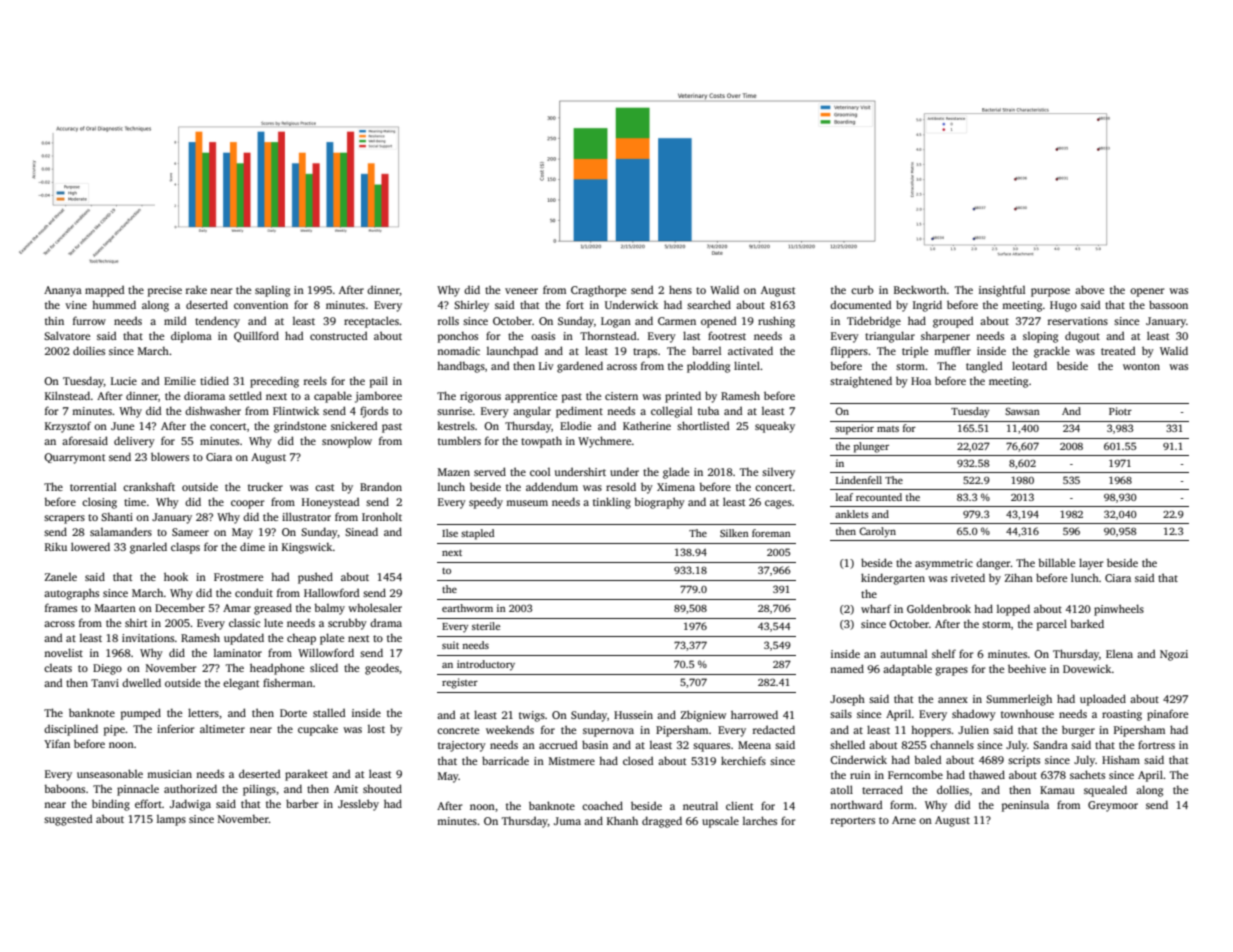 Image resolution: width=1233 pixels, height=952 pixels. Describe the element at coordinates (450, 645) in the screenshot. I see `suit` at that location.
